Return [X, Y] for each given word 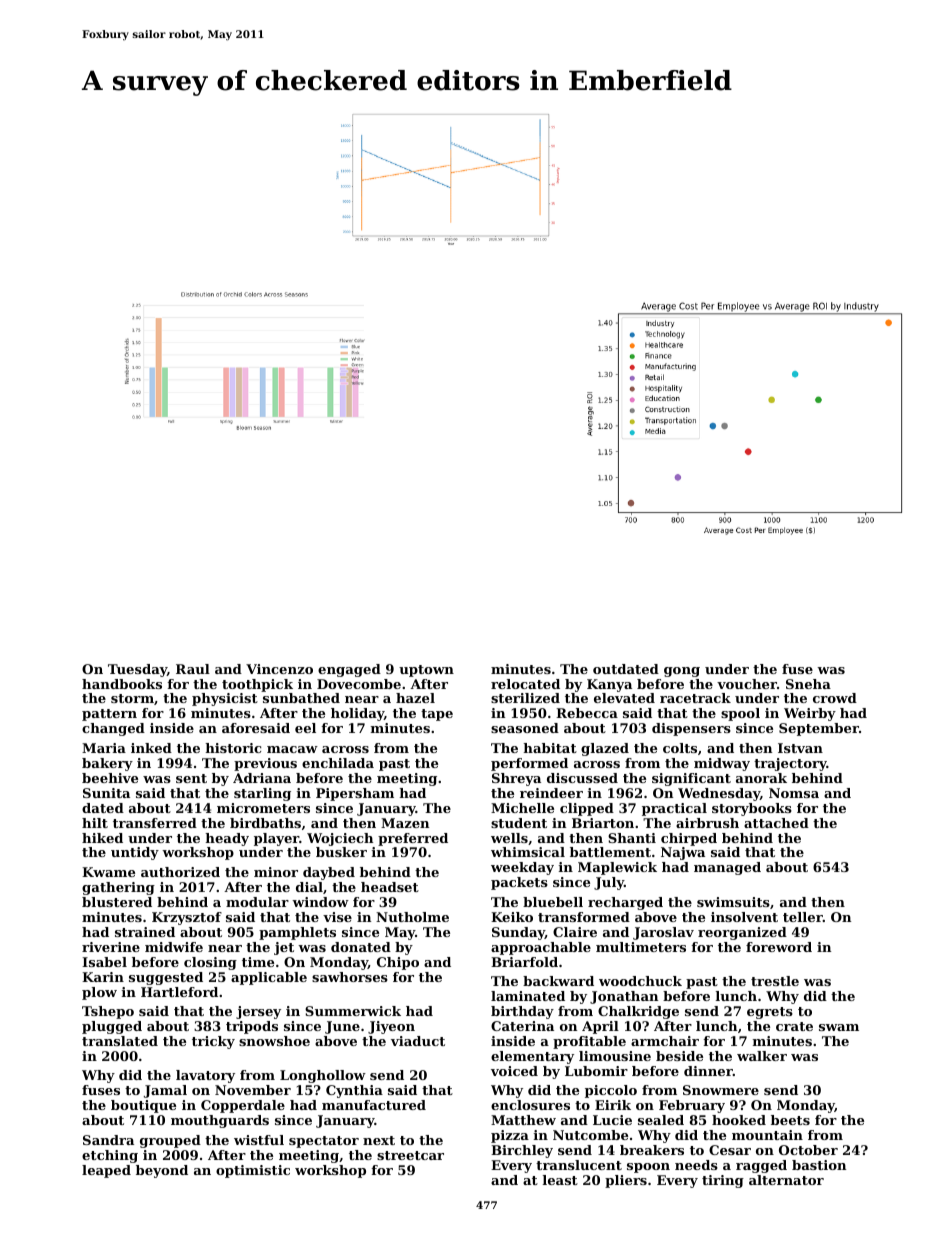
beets [790, 1120]
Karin [103, 977]
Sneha [808, 684]
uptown [426, 671]
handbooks [122, 684]
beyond [162, 1171]
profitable [589, 1042]
